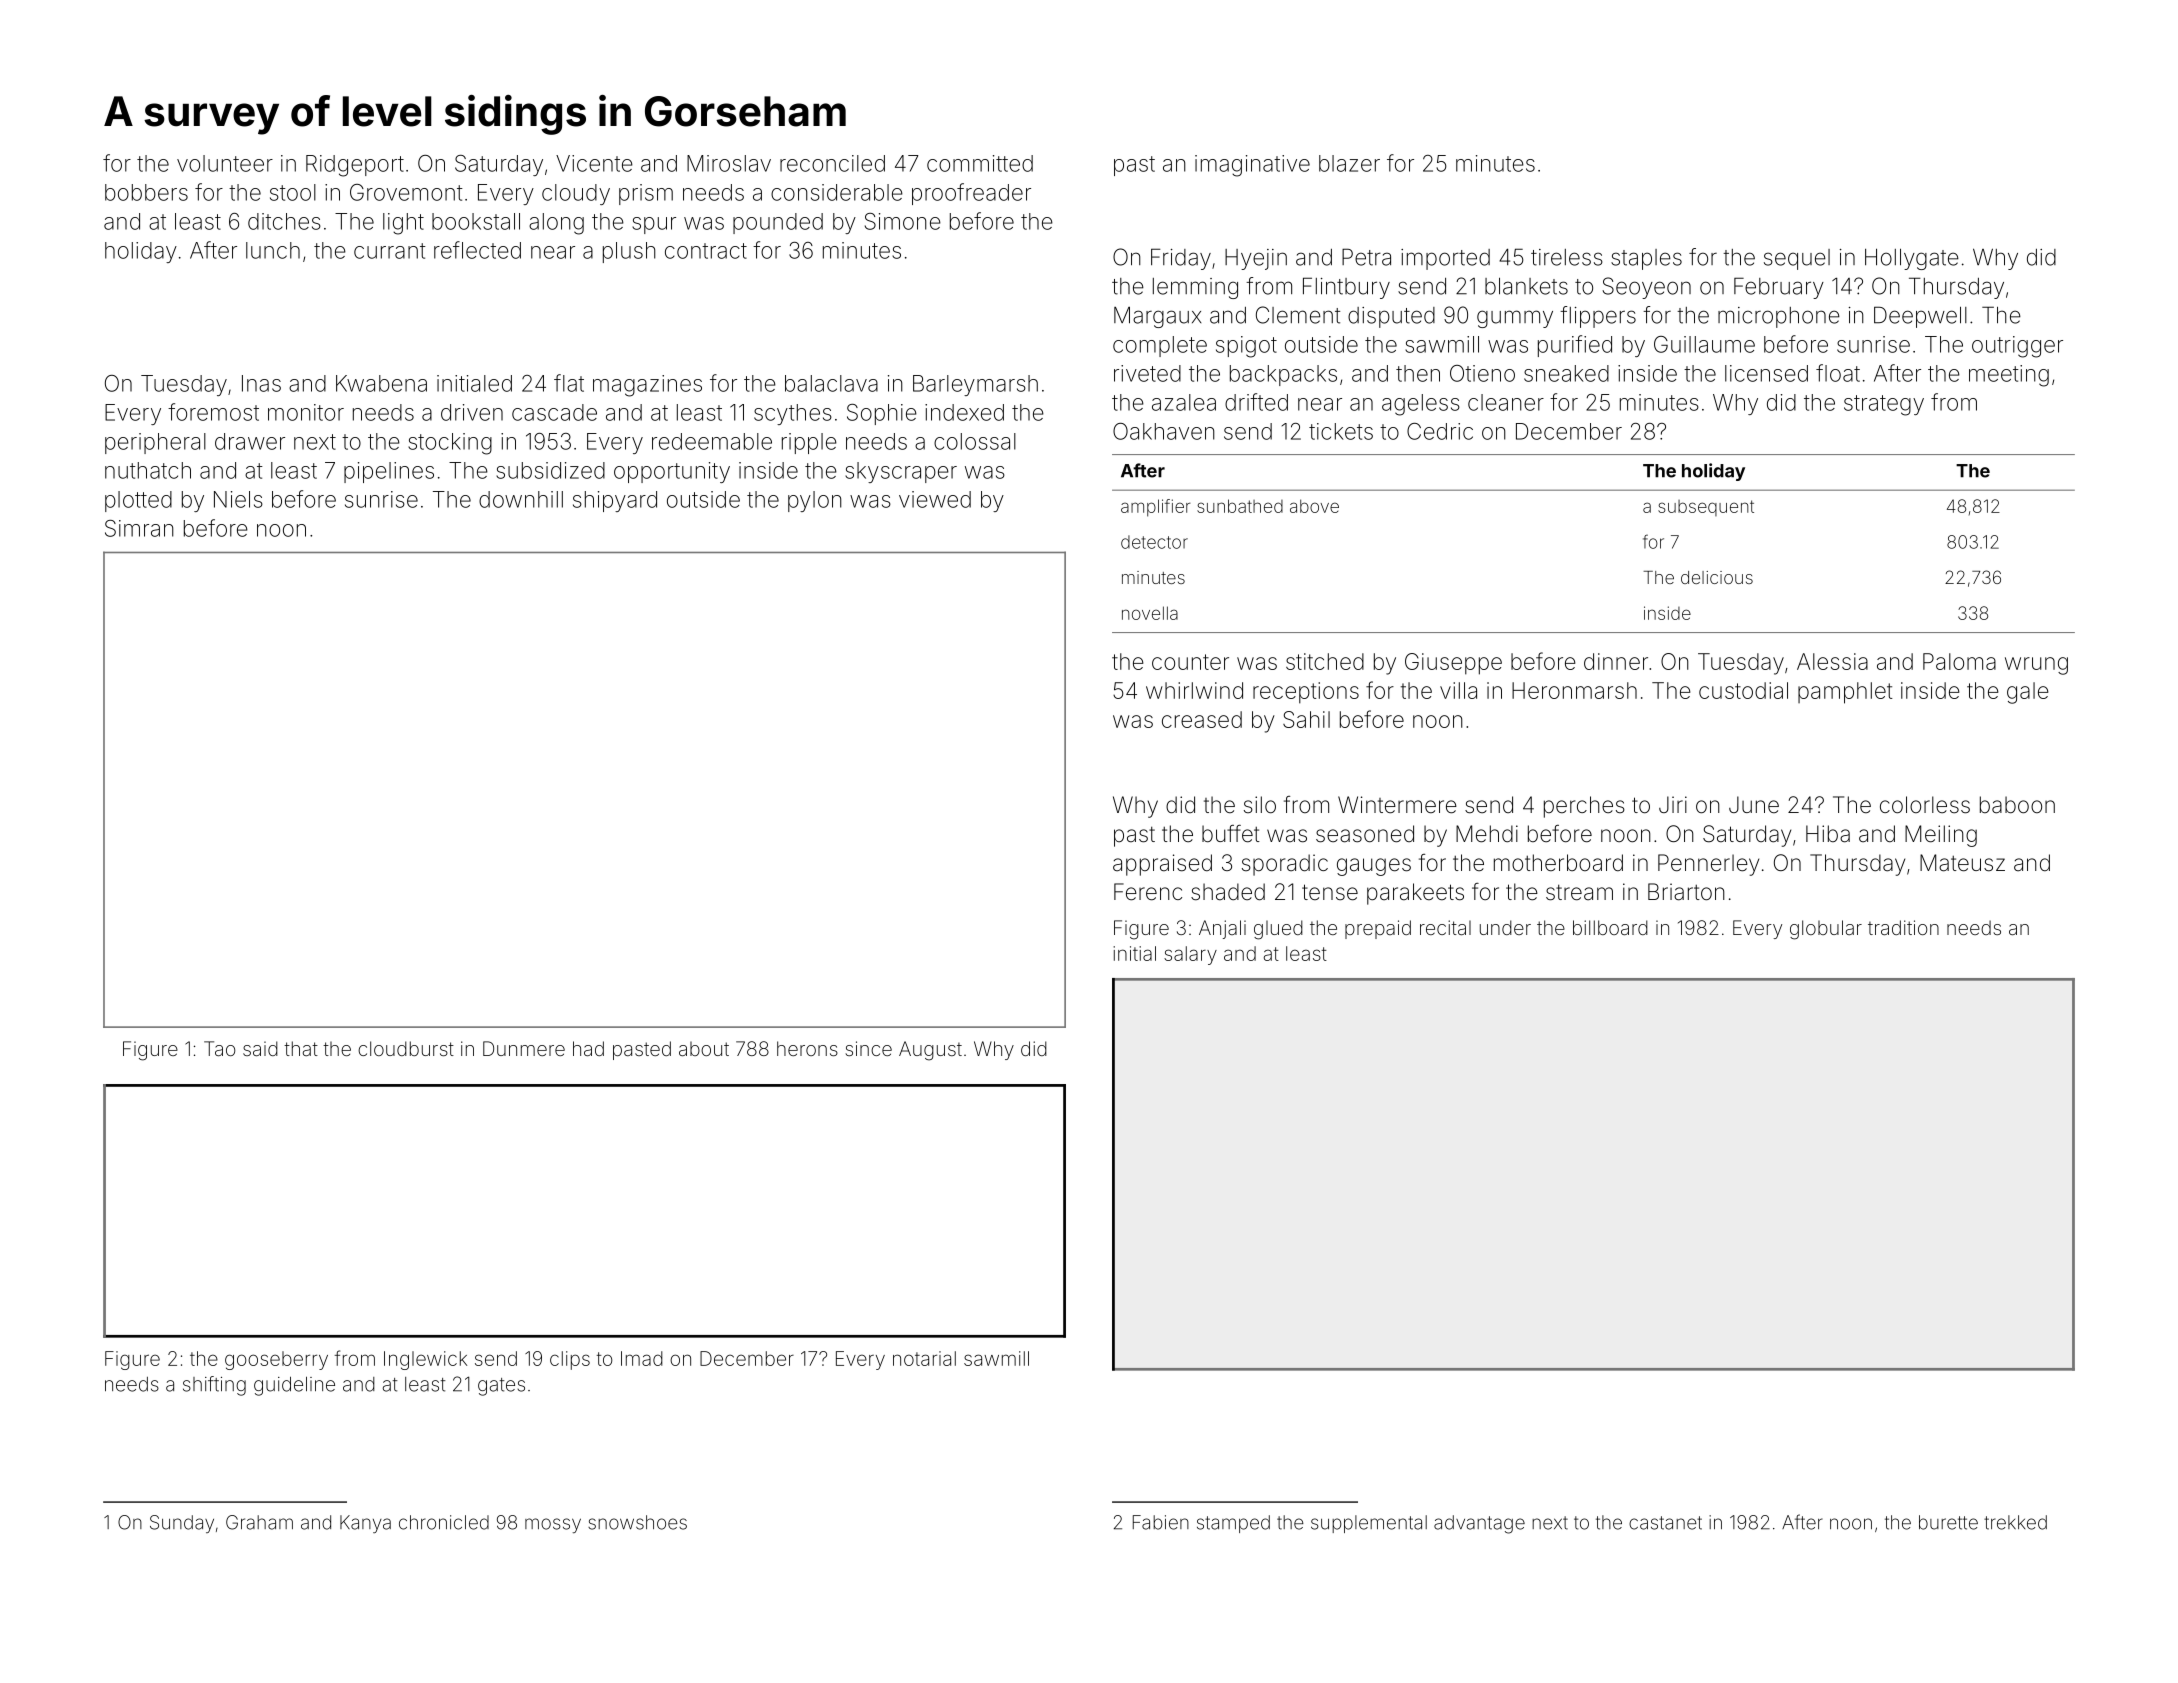  What do you see at coordinates (524, 1048) in the screenshot?
I see `Dunmere` at bounding box center [524, 1048].
